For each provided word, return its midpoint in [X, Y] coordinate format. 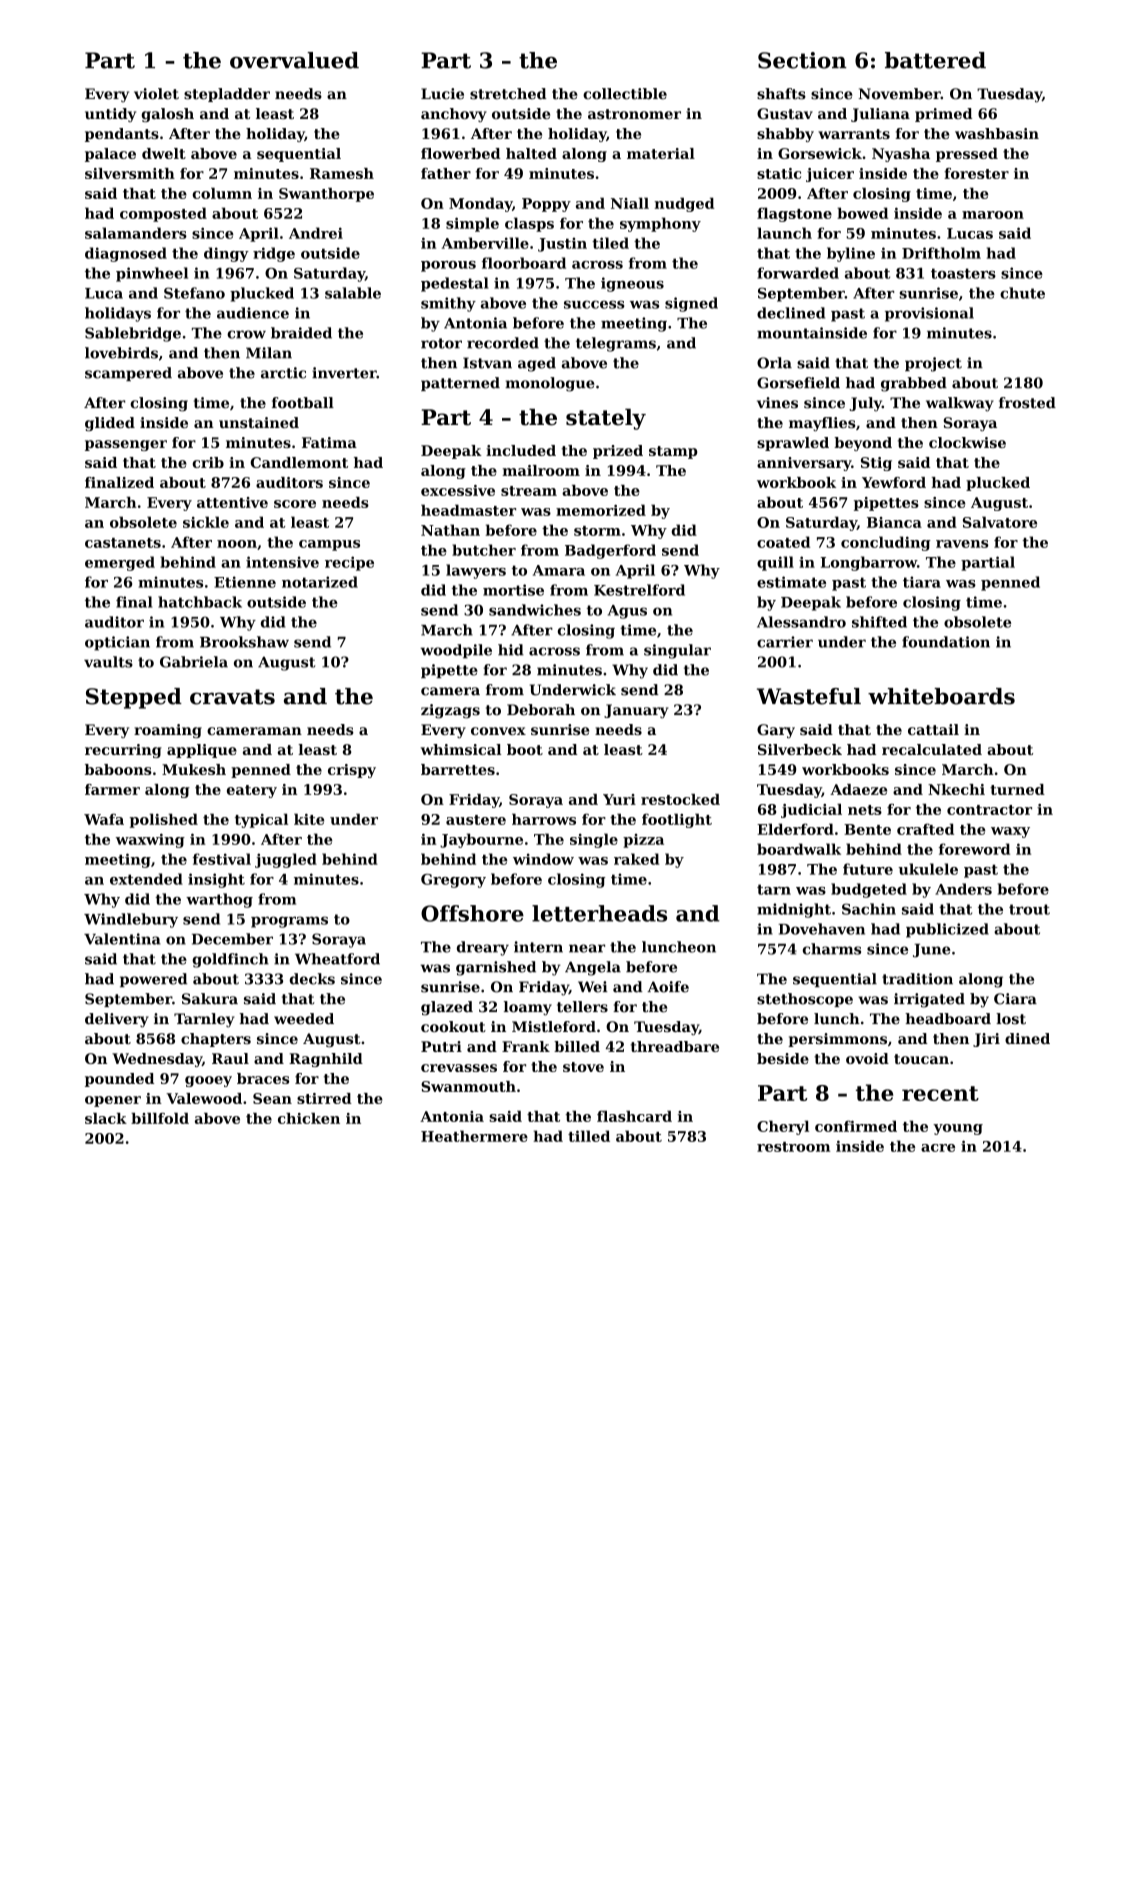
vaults [108, 662]
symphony [660, 224]
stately [606, 419]
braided [301, 333]
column [222, 193]
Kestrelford [639, 590]
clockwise [967, 442]
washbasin [997, 133]
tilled [589, 1136]
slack [106, 1118]
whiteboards [941, 696]
